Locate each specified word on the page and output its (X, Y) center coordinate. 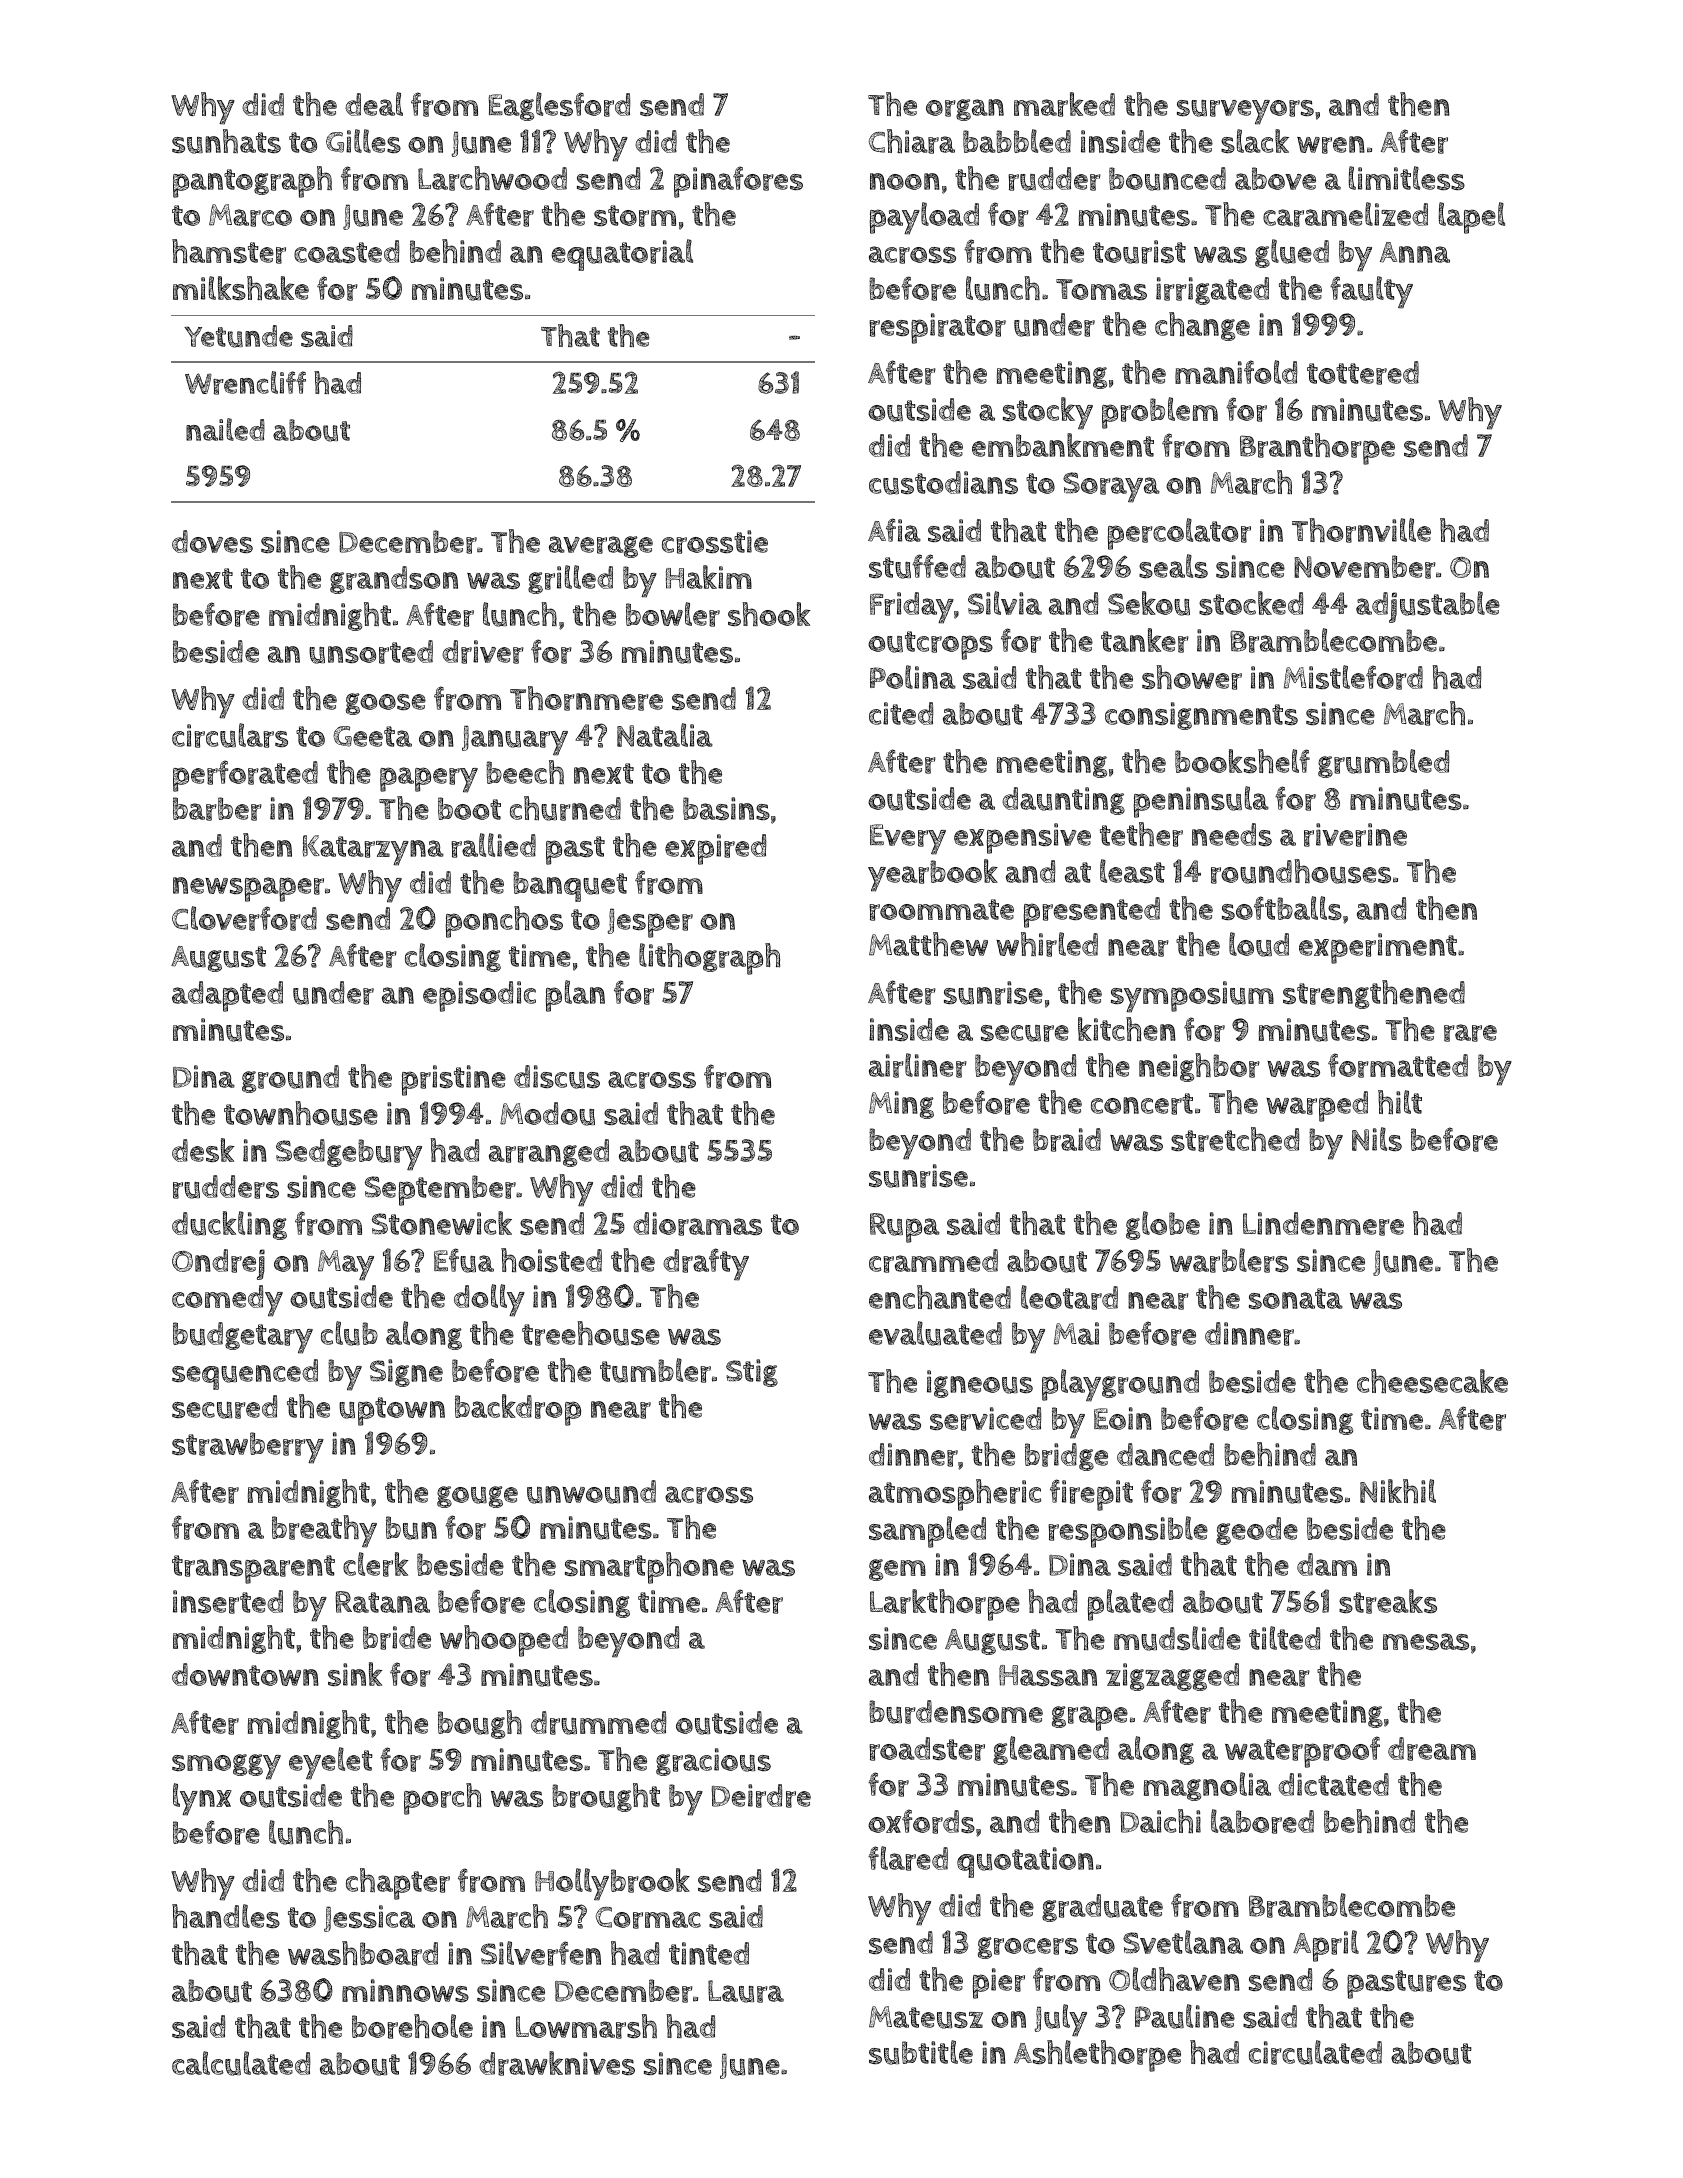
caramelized (1345, 214)
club (349, 1333)
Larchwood (492, 178)
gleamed (1051, 1750)
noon (905, 181)
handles (226, 1916)
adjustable (1428, 607)
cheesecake (1432, 1381)
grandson (394, 580)
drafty (706, 1264)
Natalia (665, 735)
